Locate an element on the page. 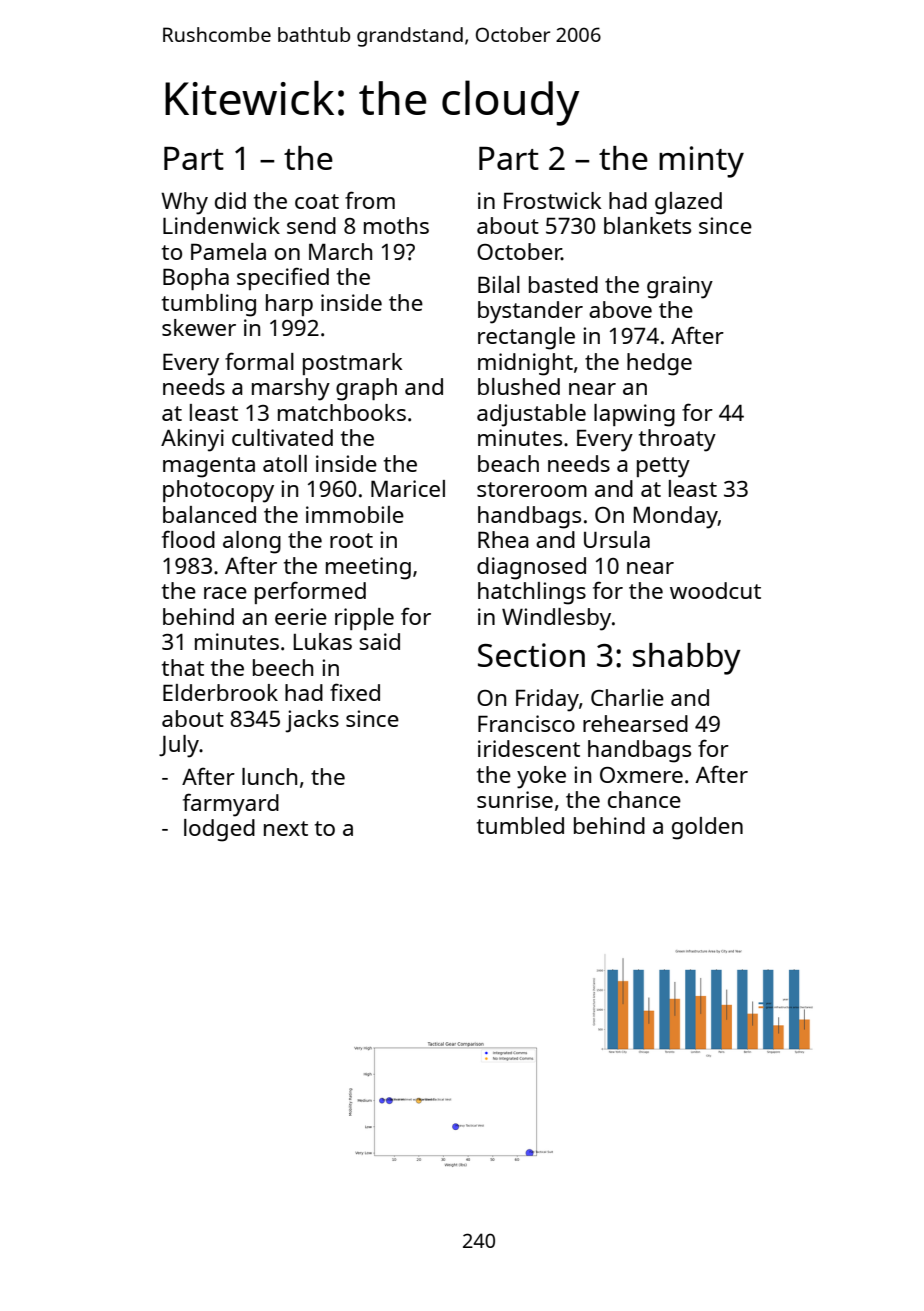  tumbled is located at coordinates (520, 825).
